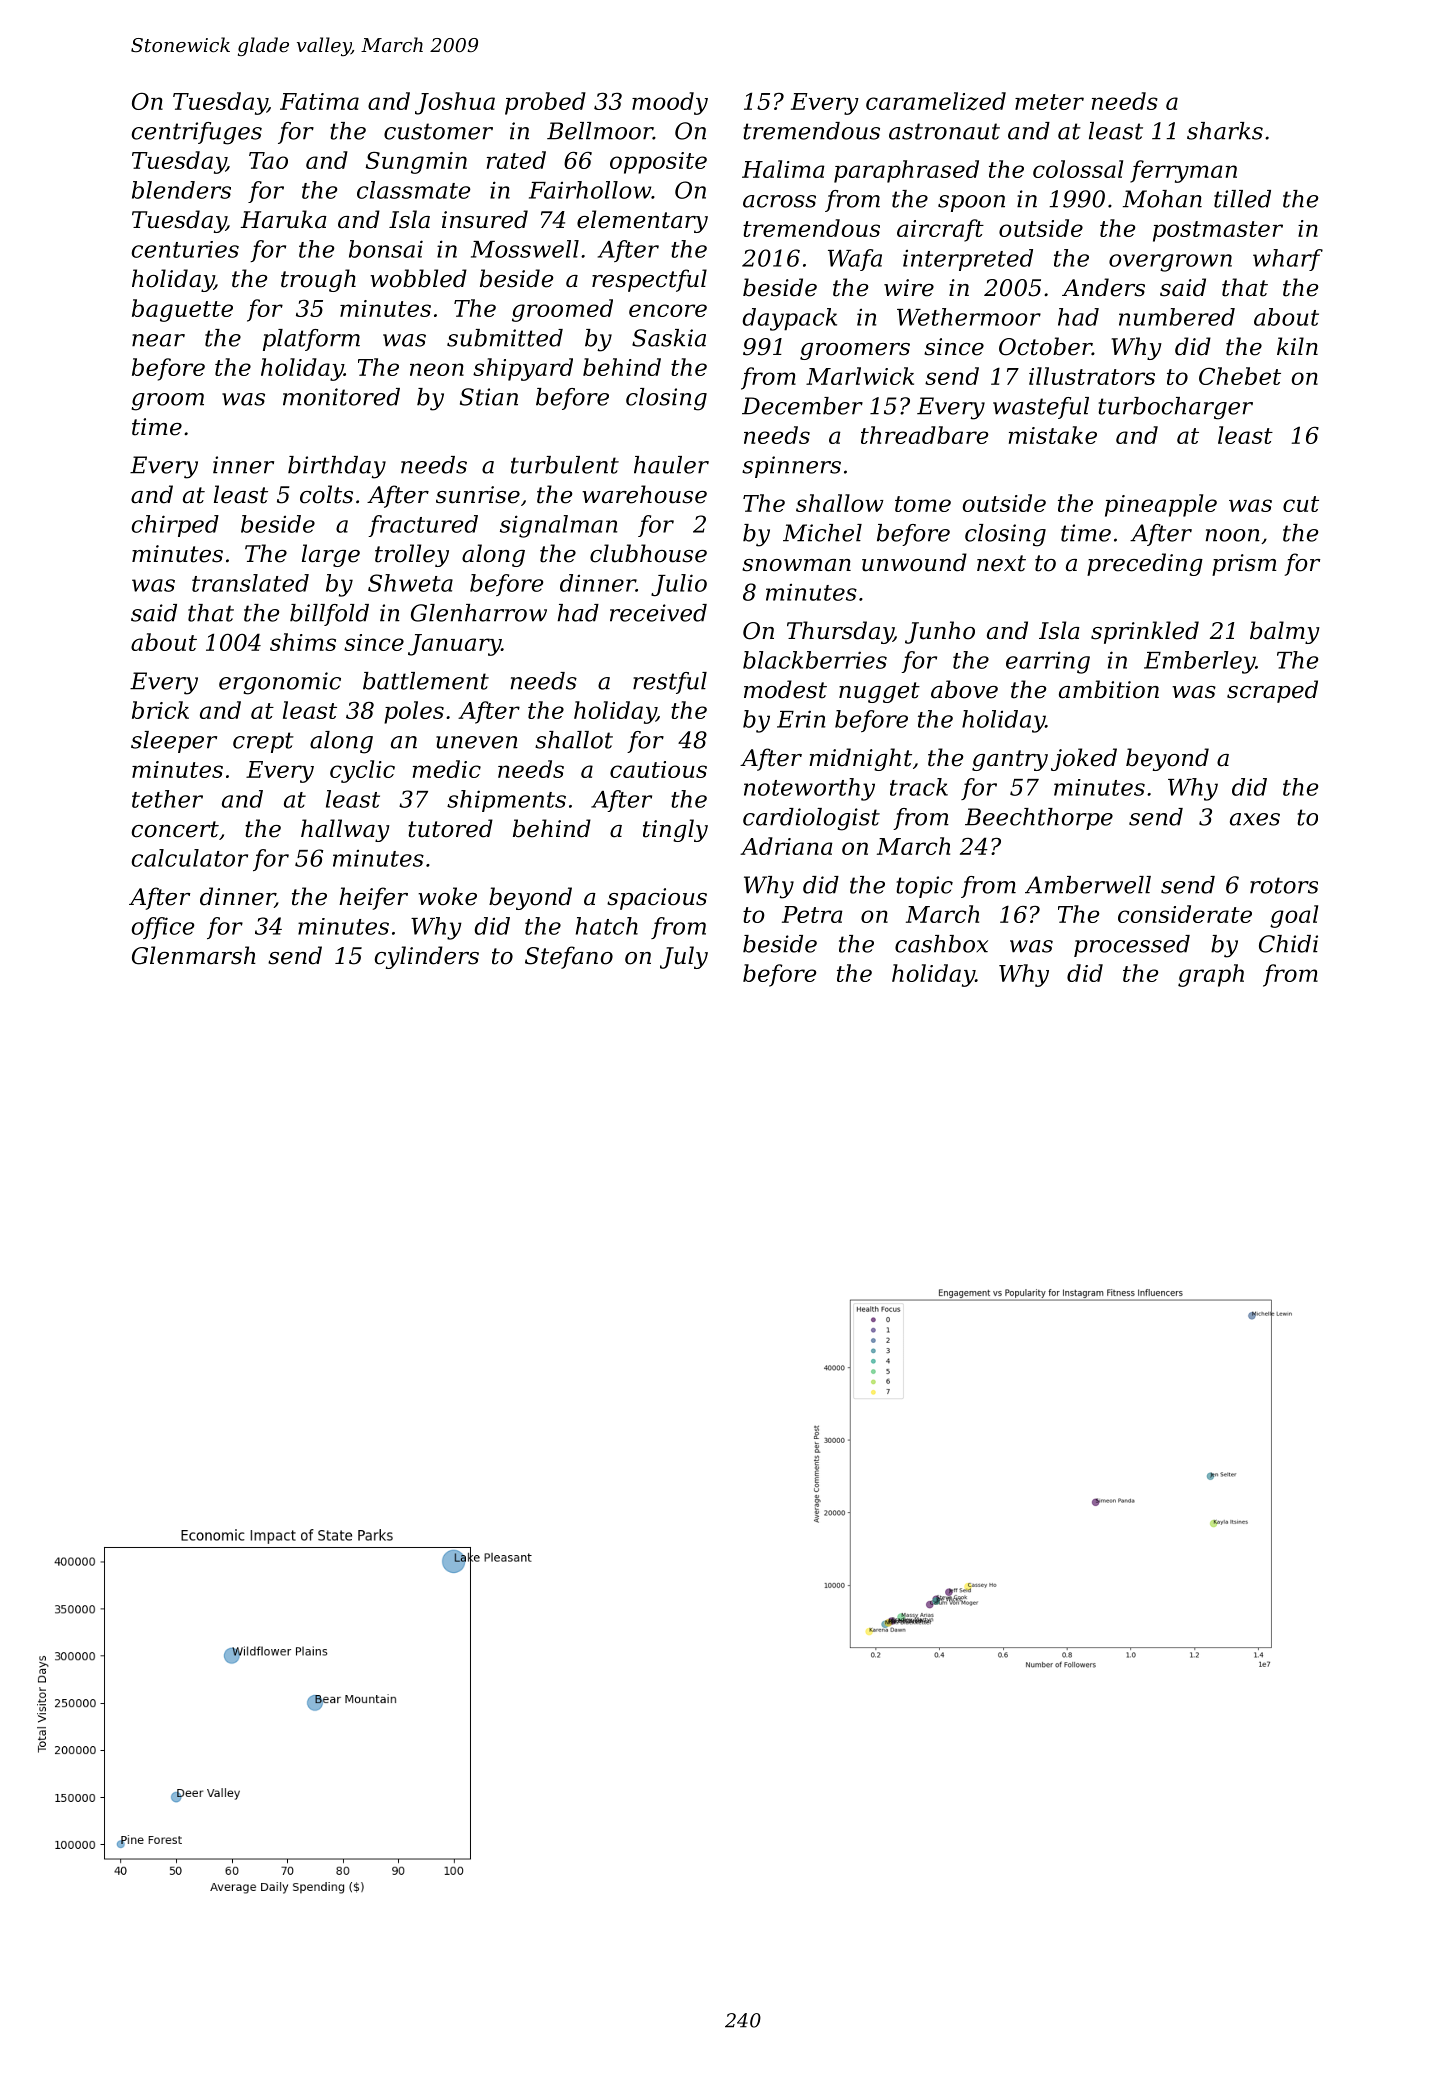  I want to click on cylinders, so click(426, 957).
